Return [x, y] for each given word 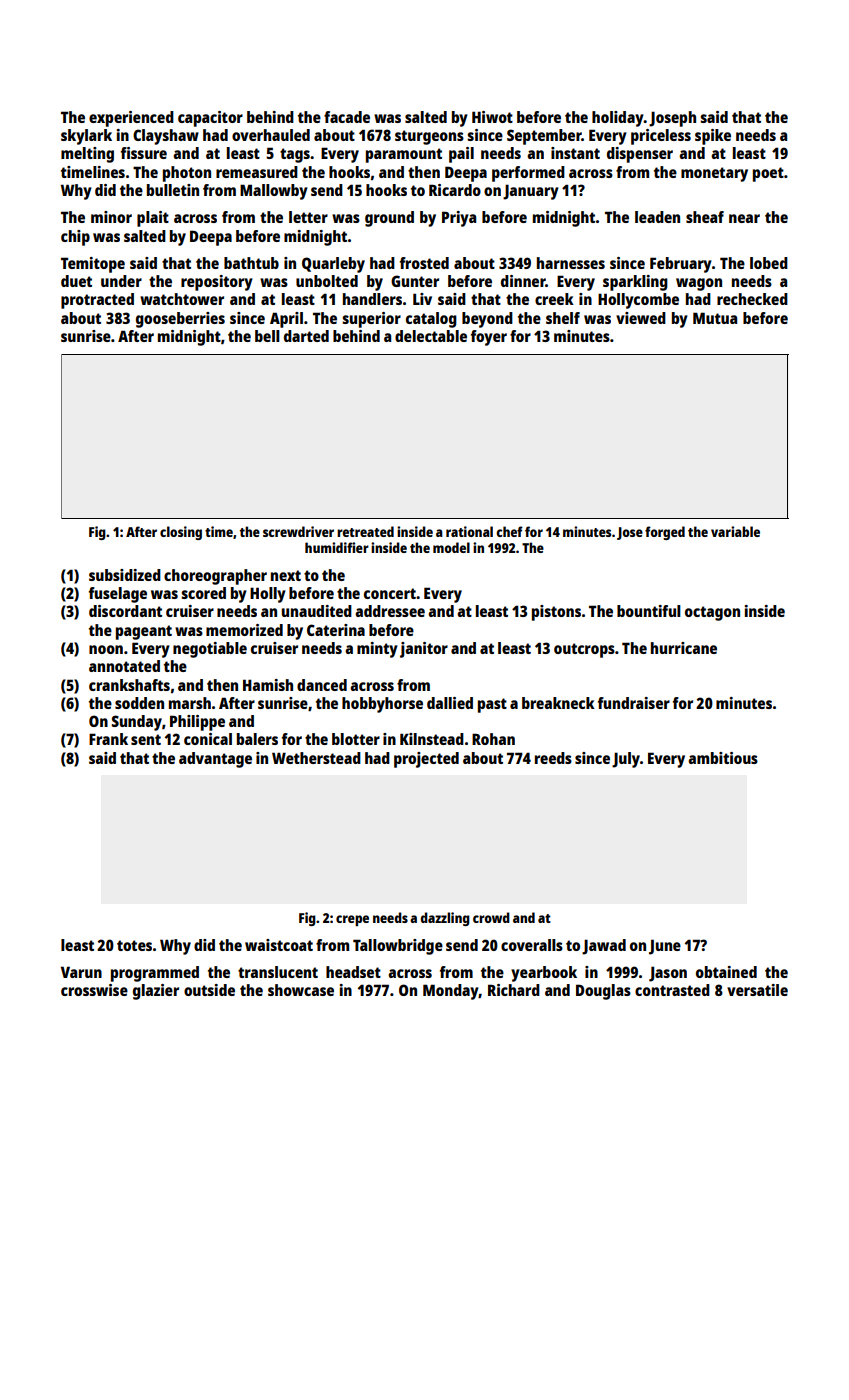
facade [347, 117]
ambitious [723, 758]
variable [735, 531]
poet [768, 174]
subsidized [125, 575]
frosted [424, 263]
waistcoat [279, 945]
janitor [424, 650]
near [744, 218]
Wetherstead [316, 758]
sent [146, 739]
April [286, 320]
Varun [81, 972]
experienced [131, 119]
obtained [726, 972]
